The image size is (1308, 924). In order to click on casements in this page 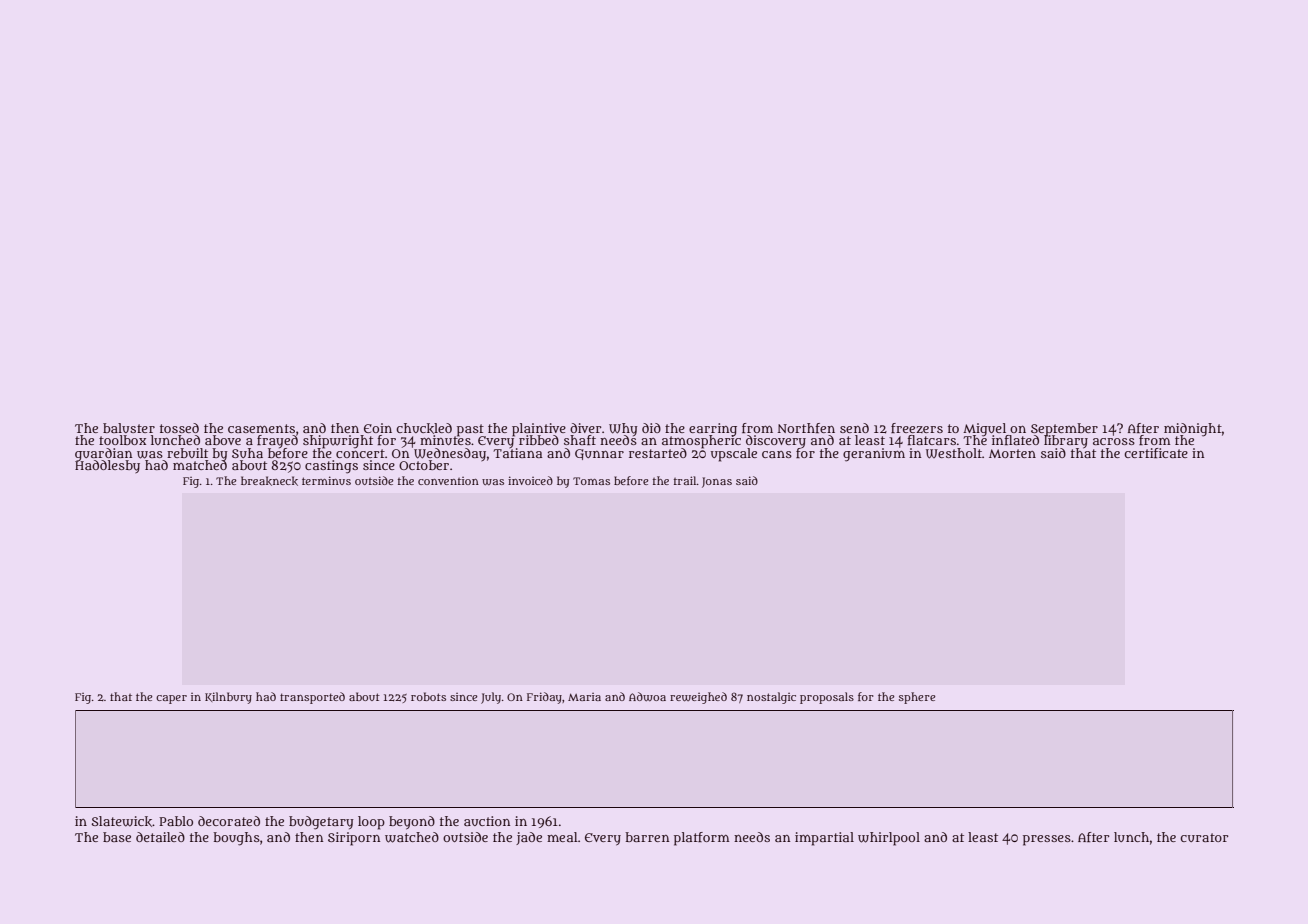, I will do `click(261, 428)`.
